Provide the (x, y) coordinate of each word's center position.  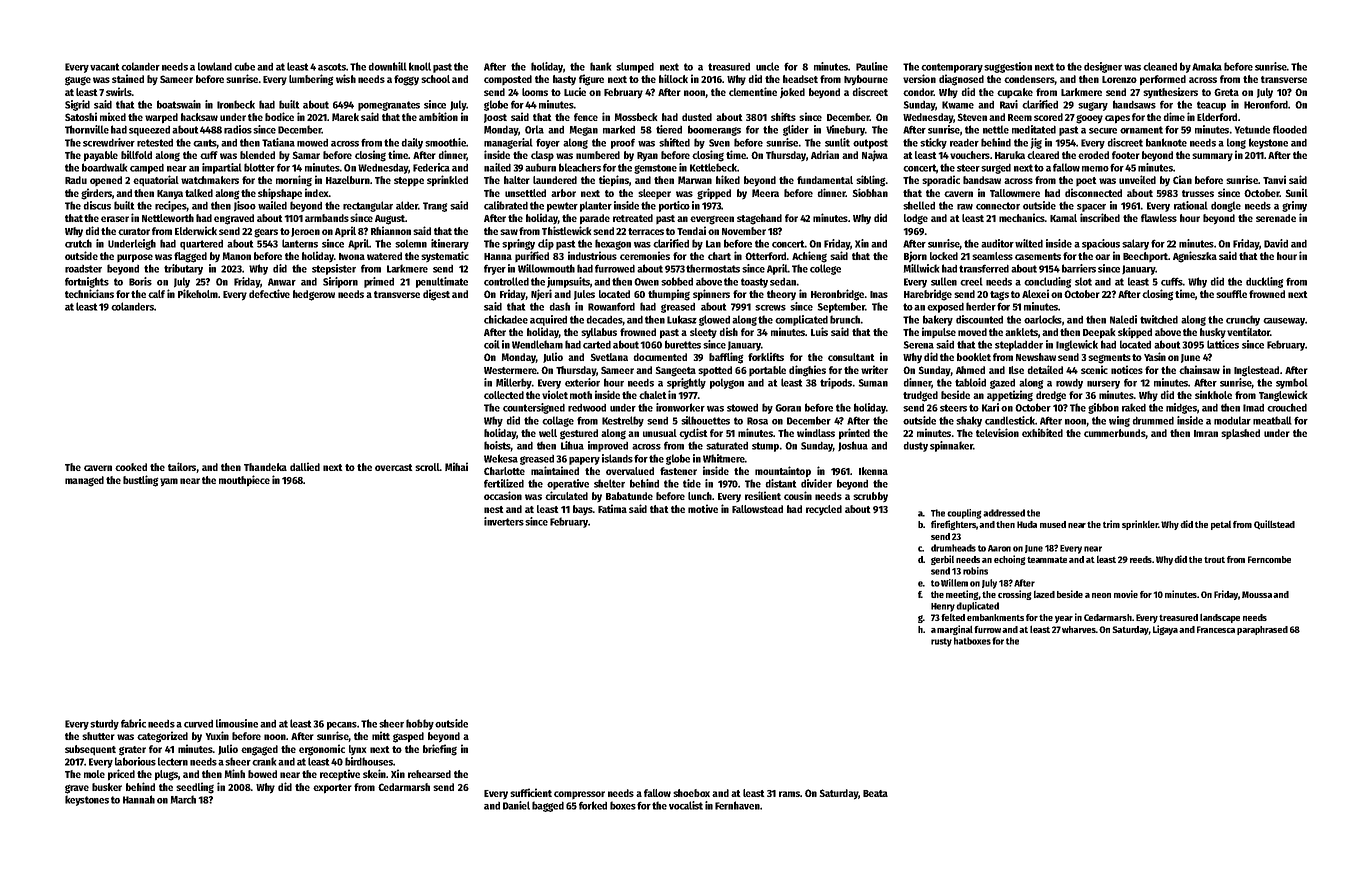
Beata (875, 793)
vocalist (686, 805)
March (183, 799)
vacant (104, 67)
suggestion (1008, 67)
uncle (767, 66)
